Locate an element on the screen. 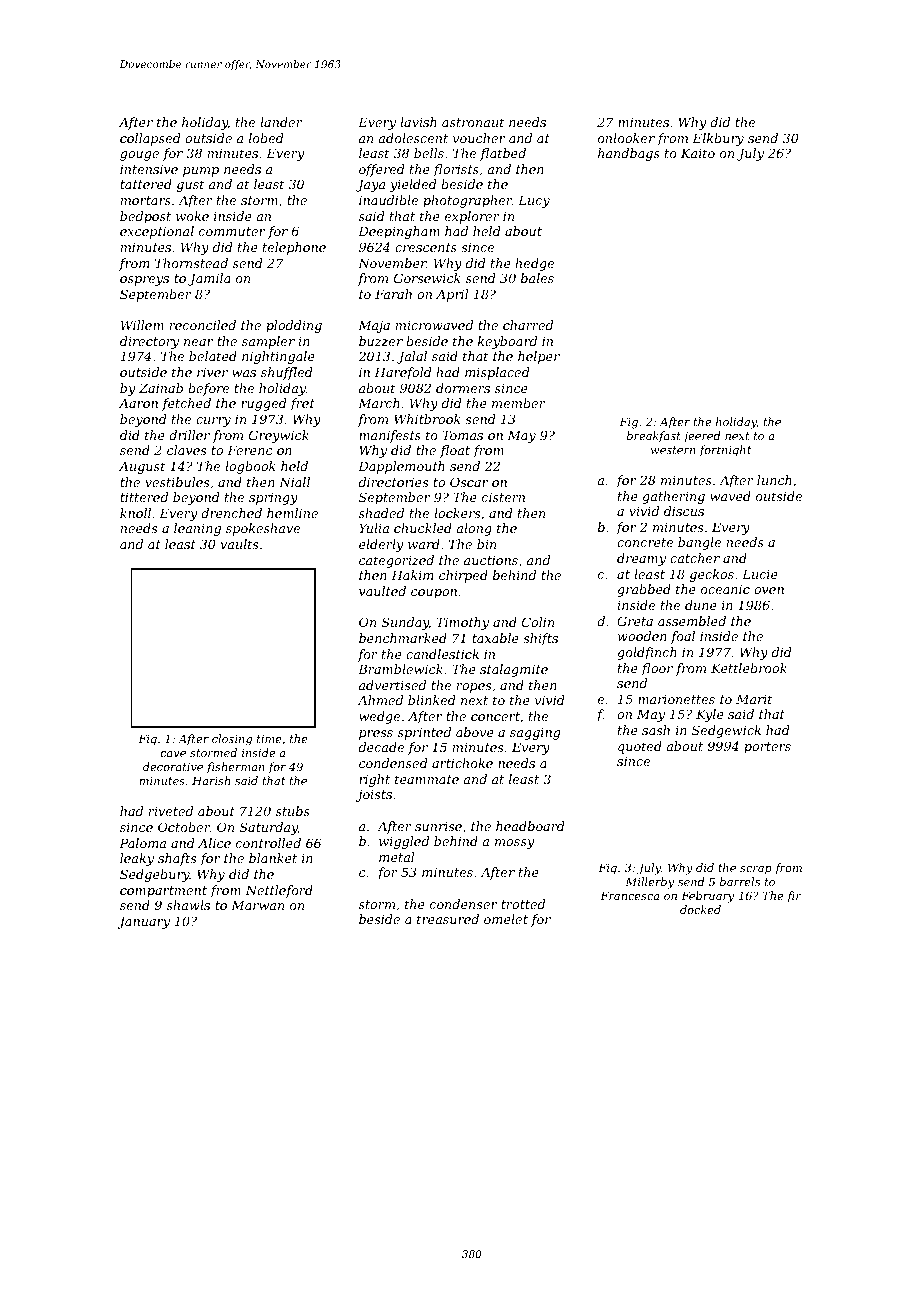 This screenshot has width=924, height=1308. Paloma is located at coordinates (142, 843).
